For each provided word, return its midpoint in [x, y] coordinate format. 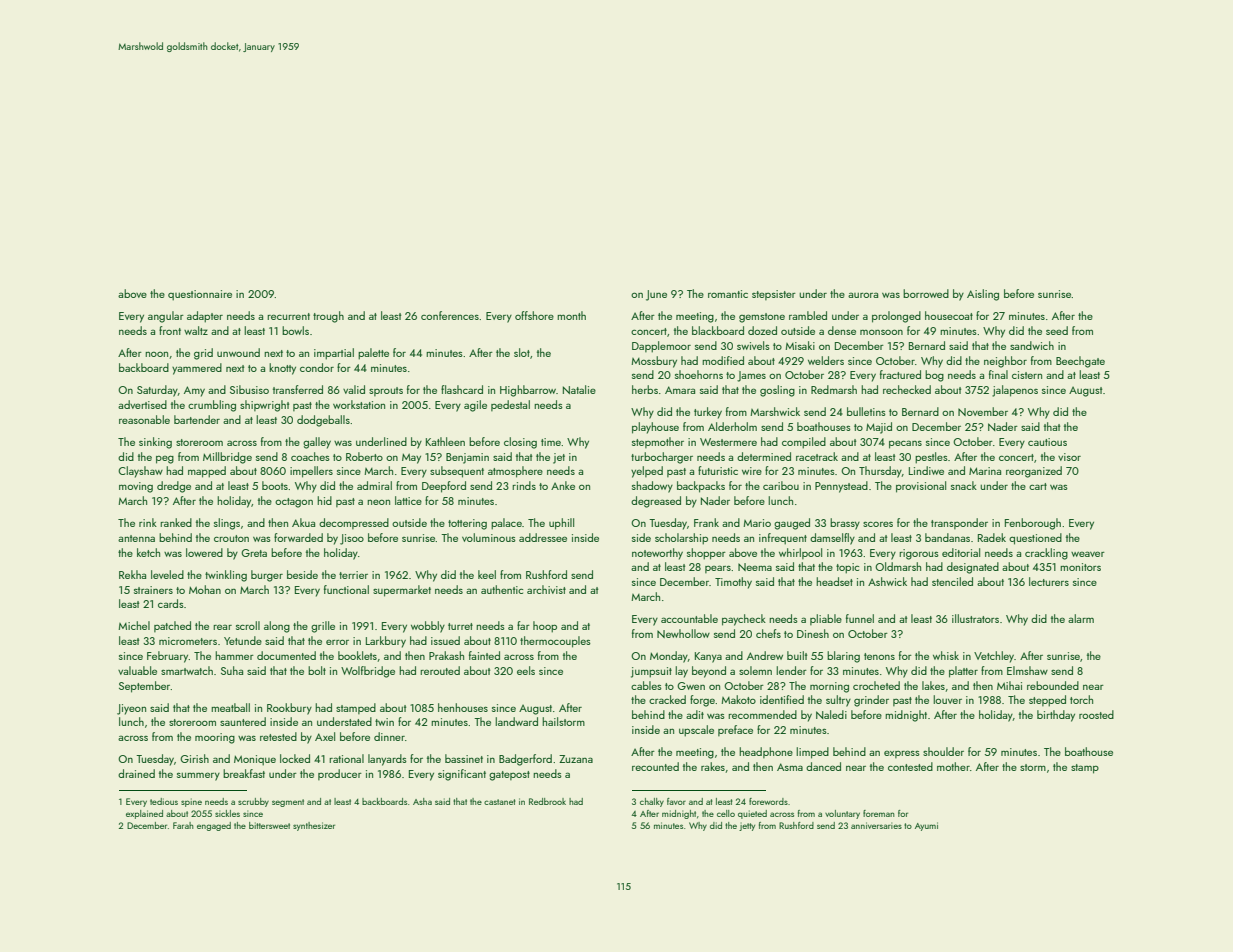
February [168, 657]
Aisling [983, 295]
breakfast [244, 773]
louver [947, 699]
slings [227, 524]
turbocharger [662, 458]
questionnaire [200, 295]
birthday [1056, 716]
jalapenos [1015, 391]
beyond [709, 672]
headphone [766, 752]
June [656, 295]
